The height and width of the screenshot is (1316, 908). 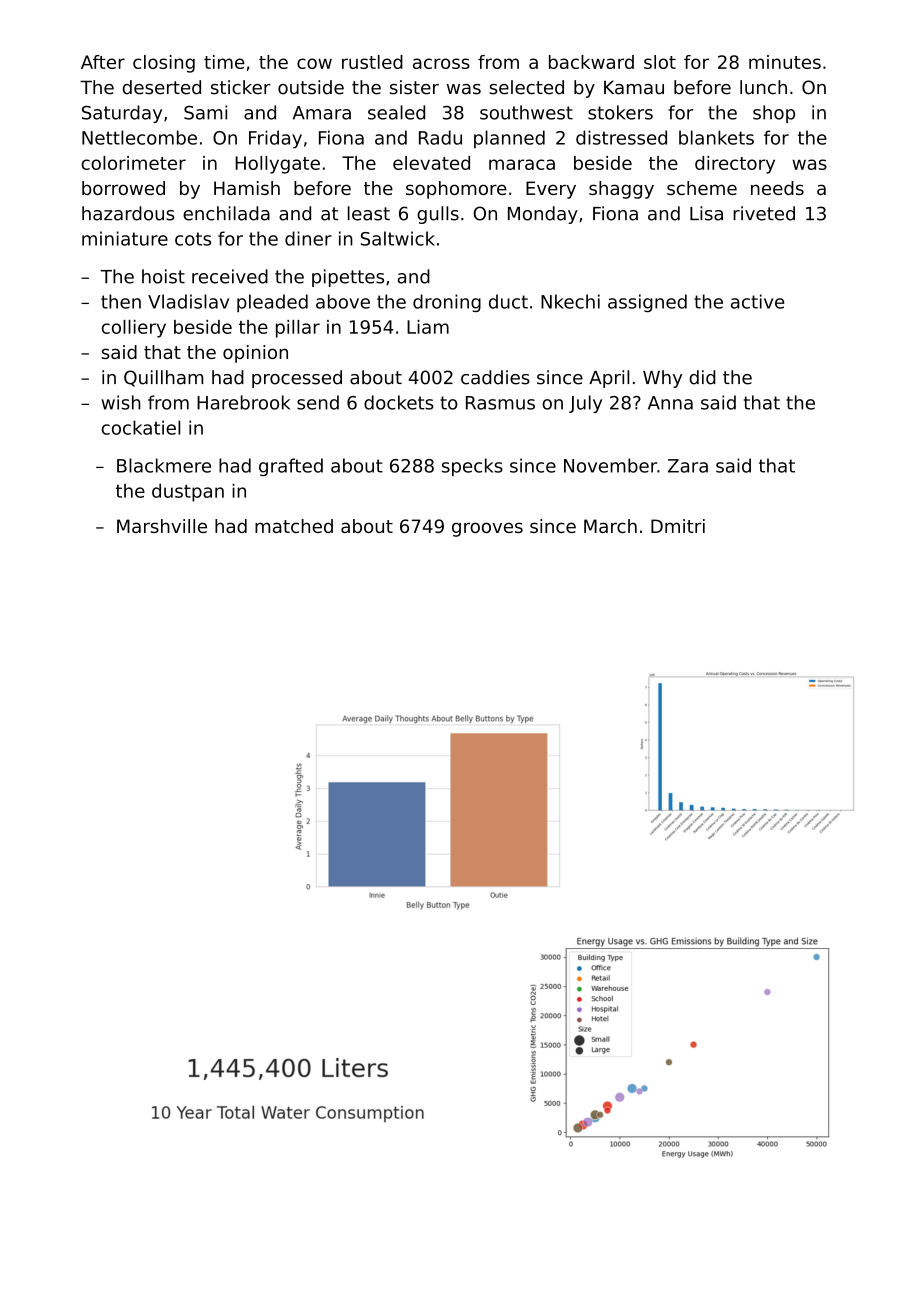 What do you see at coordinates (487, 529) in the screenshot?
I see `grooves` at bounding box center [487, 529].
